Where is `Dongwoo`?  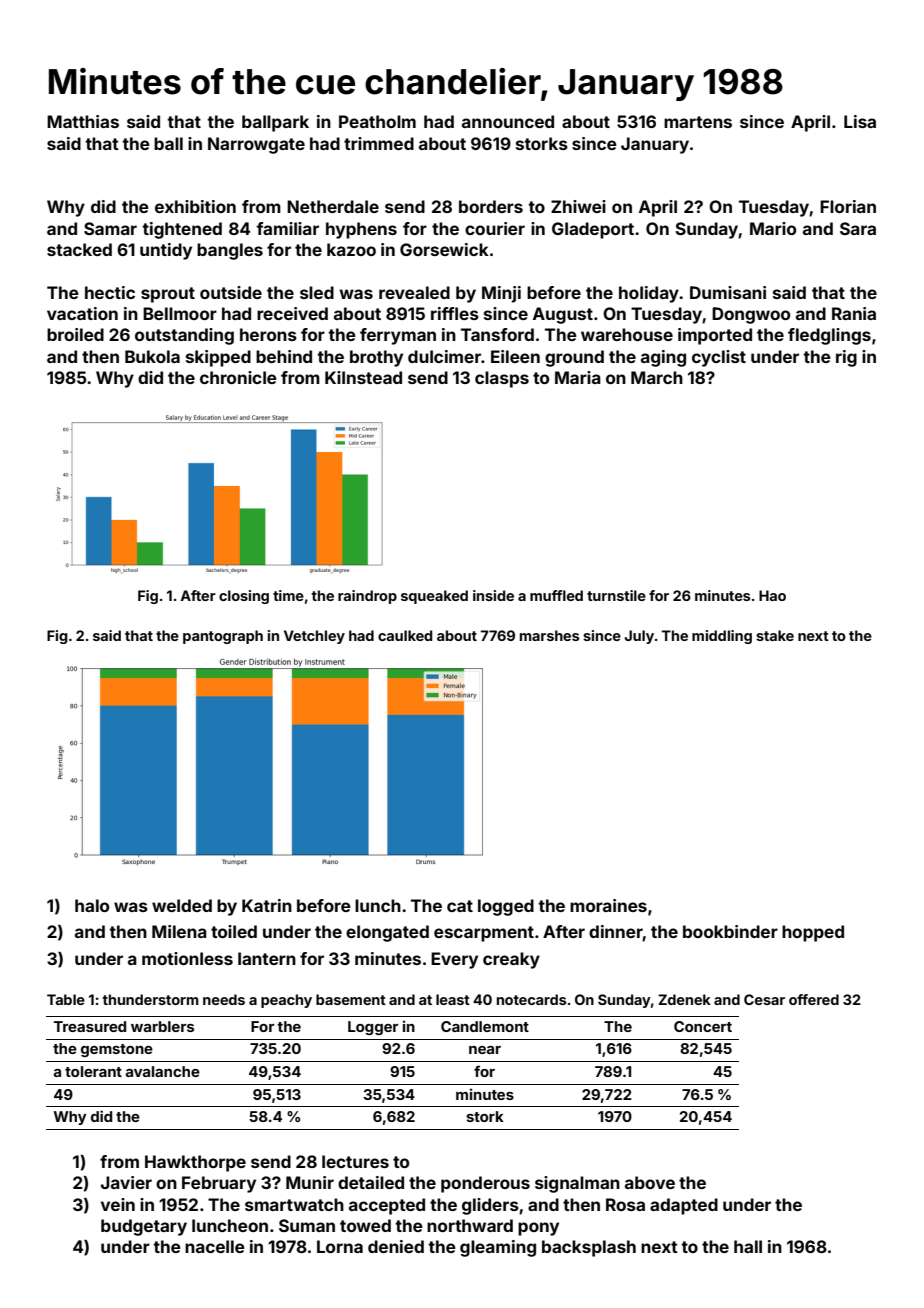
Dongwoo is located at coordinates (751, 315).
